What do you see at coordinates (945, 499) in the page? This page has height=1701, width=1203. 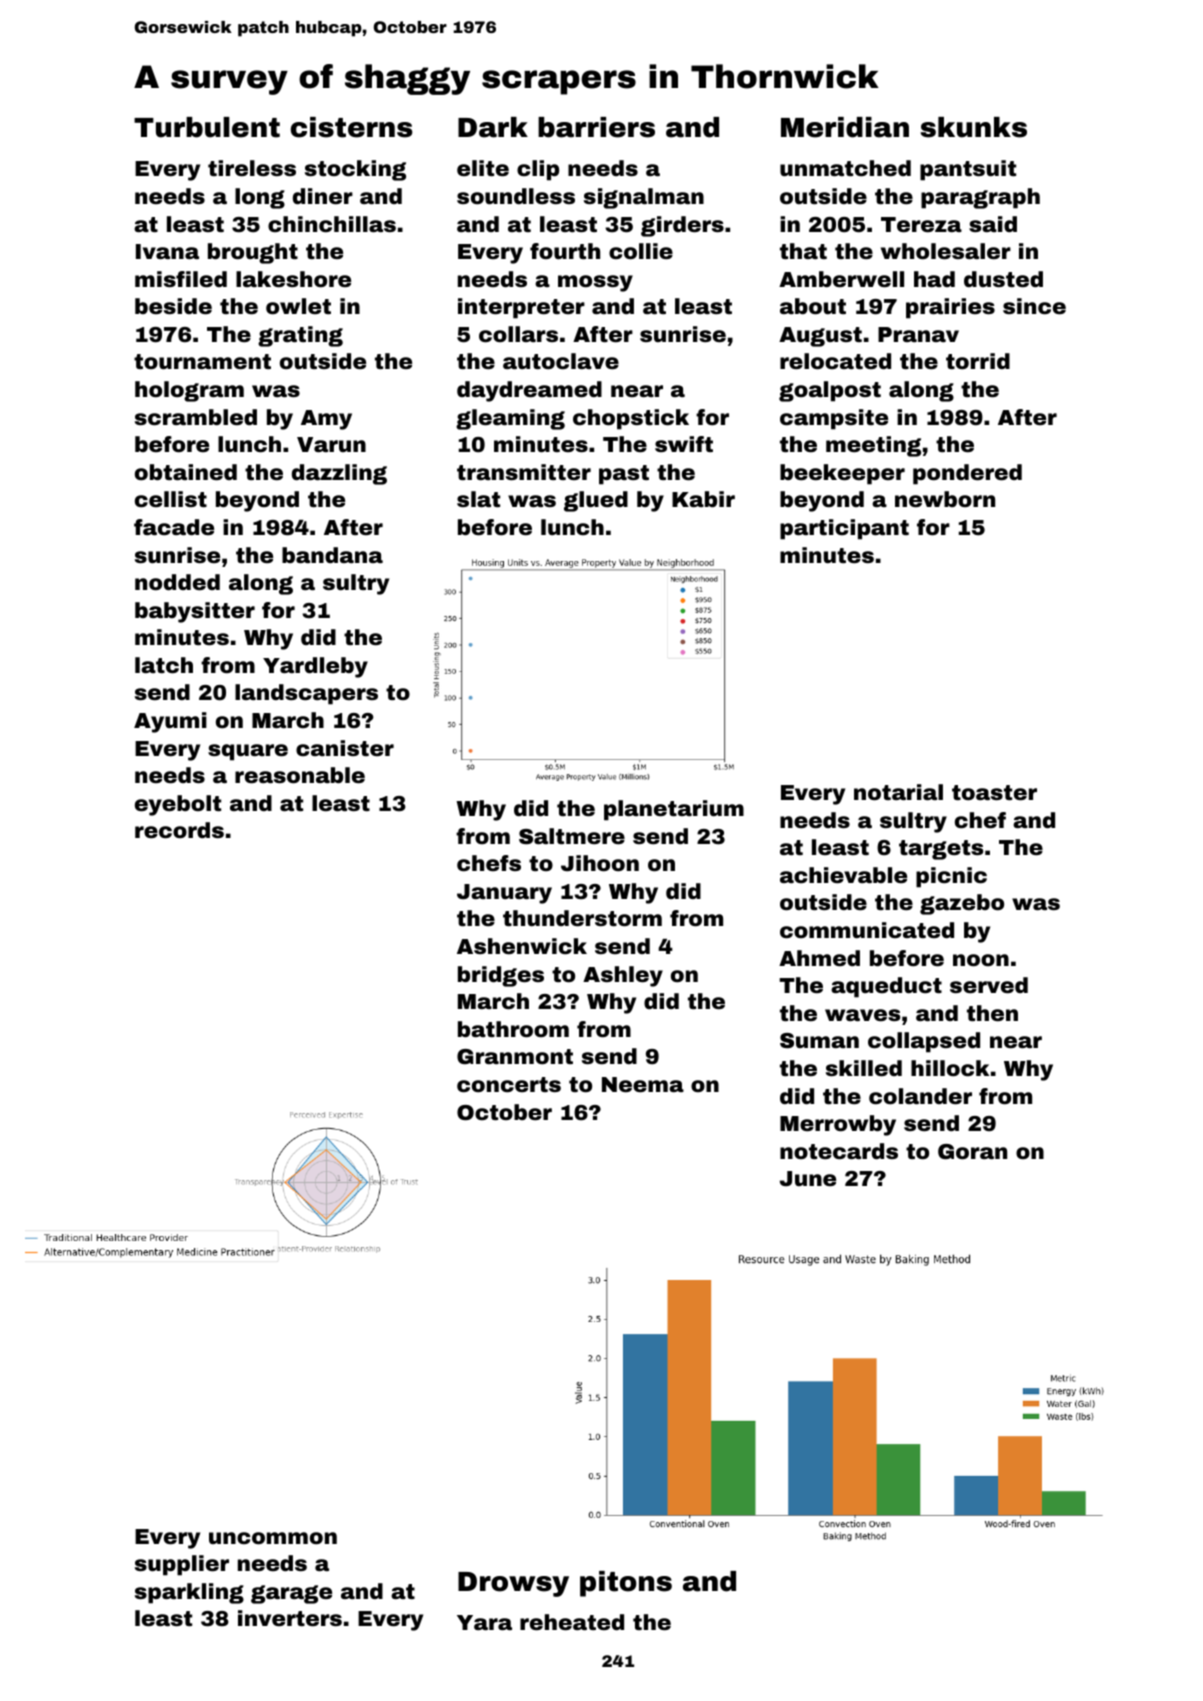 I see `newborn` at bounding box center [945, 499].
